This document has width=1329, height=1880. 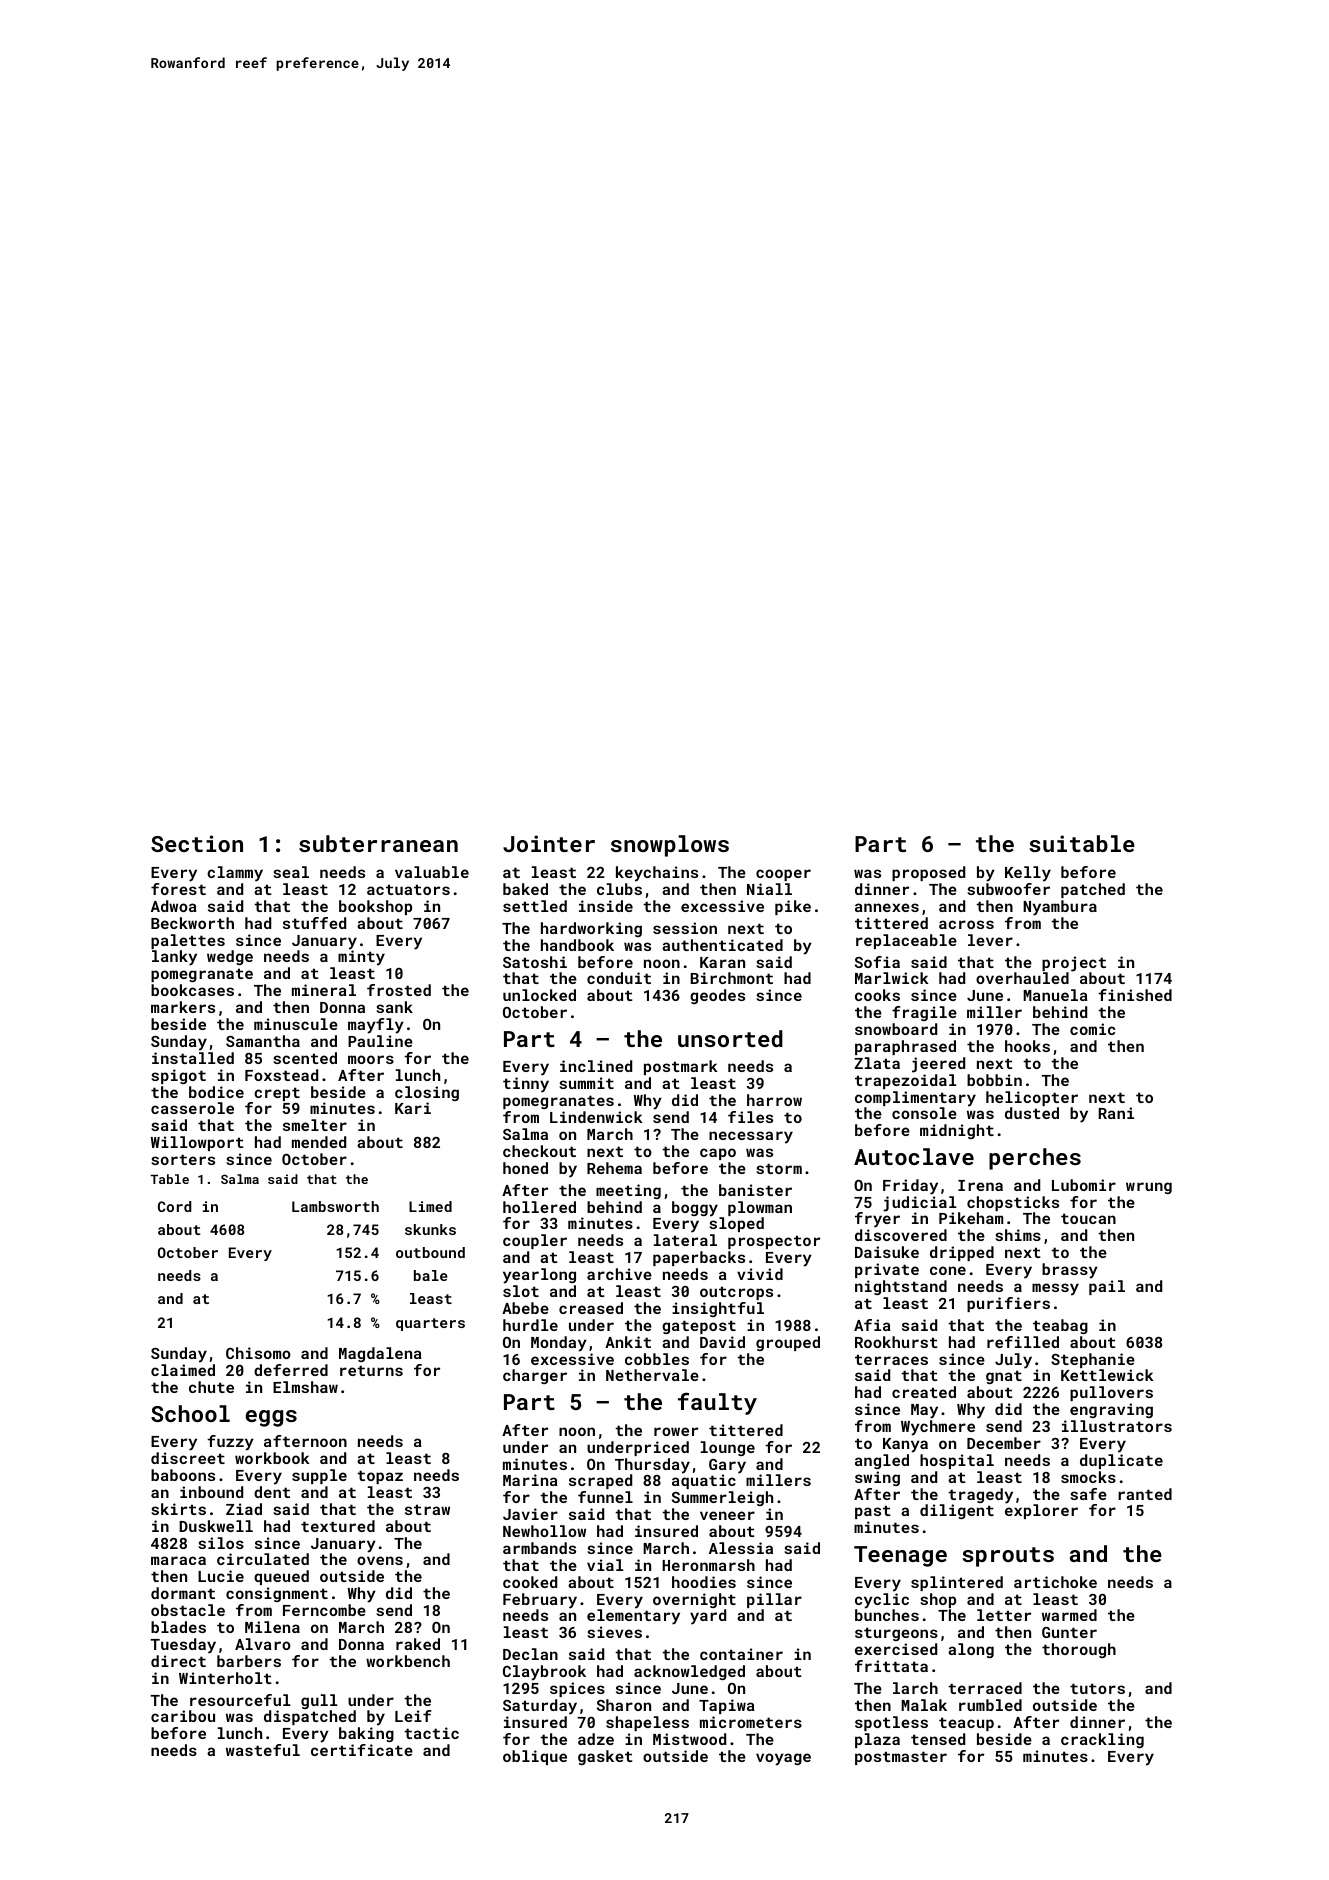 I want to click on postmaster, so click(x=901, y=1758).
